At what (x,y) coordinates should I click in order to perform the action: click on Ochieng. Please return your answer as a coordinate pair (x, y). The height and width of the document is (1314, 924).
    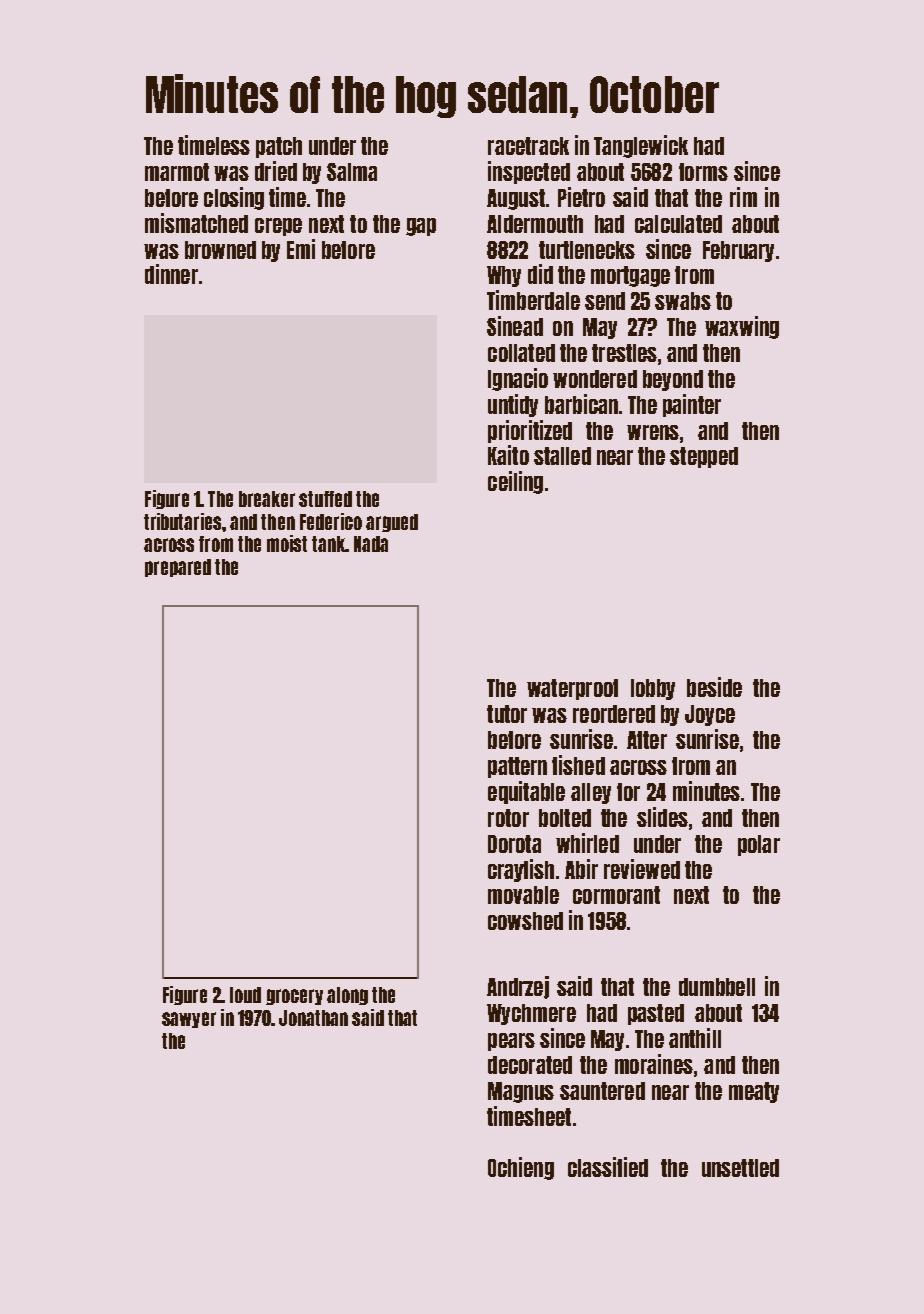
    Looking at the image, I should click on (521, 1168).
